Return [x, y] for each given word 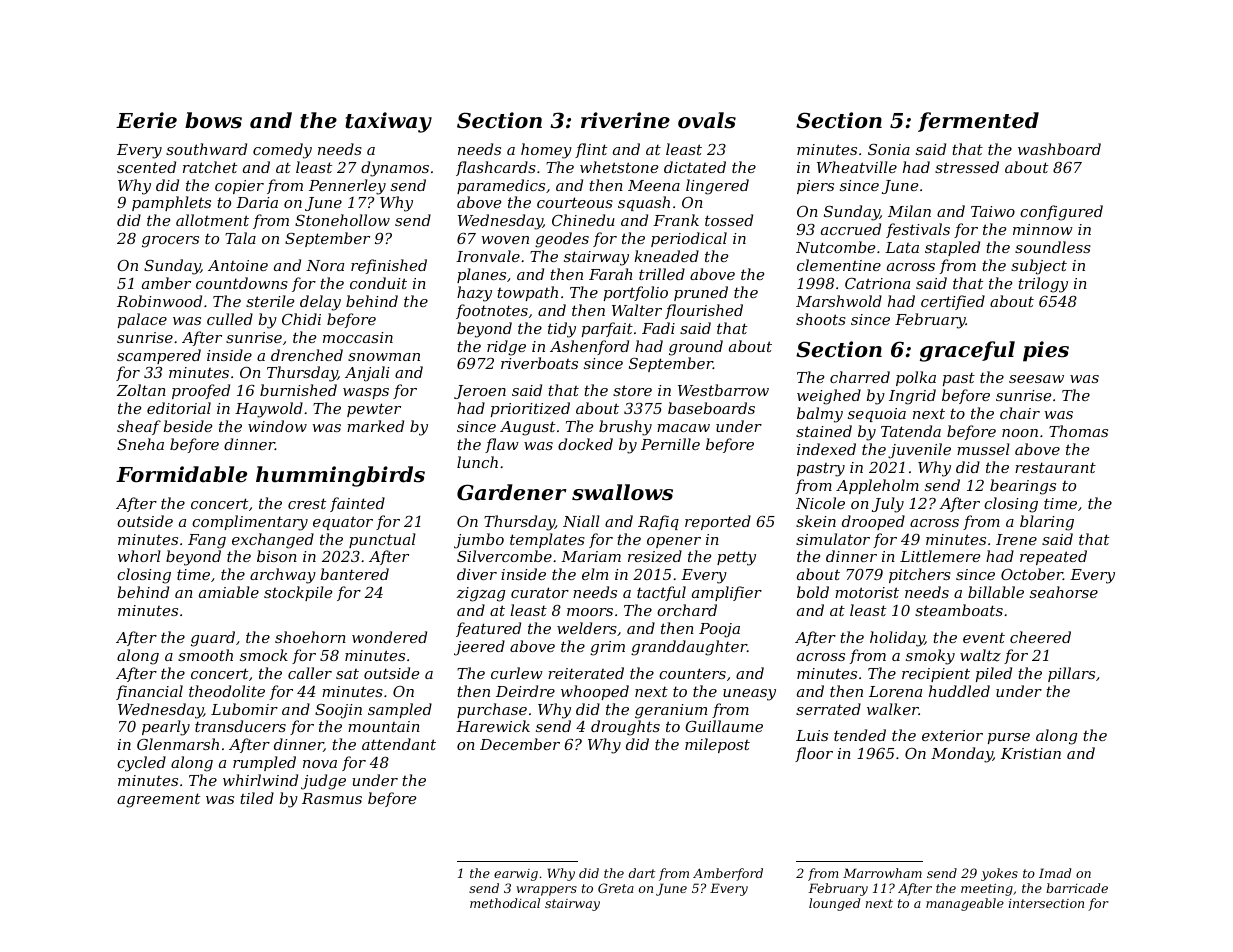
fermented [978, 122]
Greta [616, 888]
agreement [158, 800]
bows [213, 120]
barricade [1077, 888]
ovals [707, 120]
